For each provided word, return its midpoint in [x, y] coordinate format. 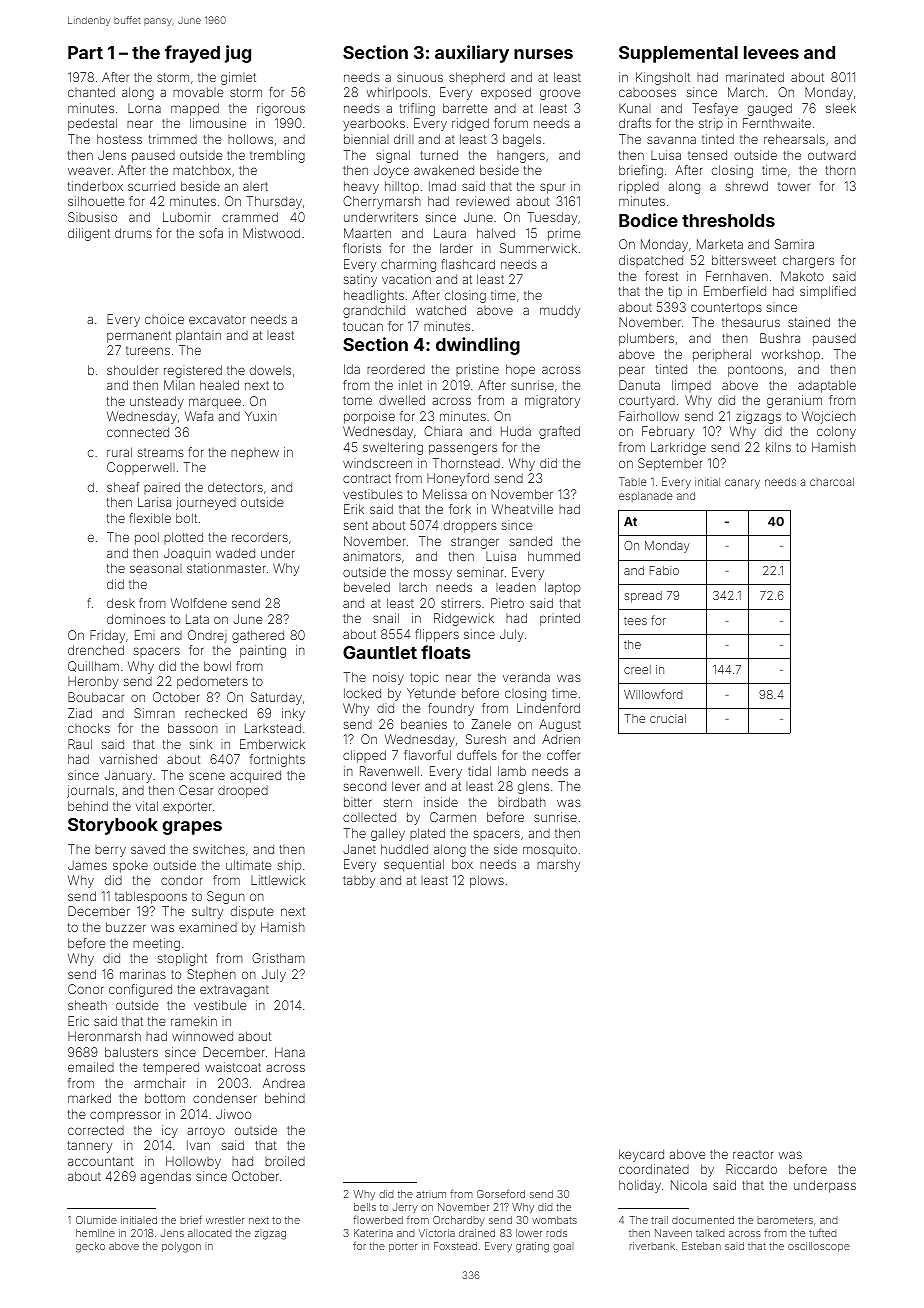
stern [398, 802]
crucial [668, 718]
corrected [96, 1130]
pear [632, 371]
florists [362, 248]
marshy [558, 865]
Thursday [274, 202]
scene [207, 776]
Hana [290, 1052]
